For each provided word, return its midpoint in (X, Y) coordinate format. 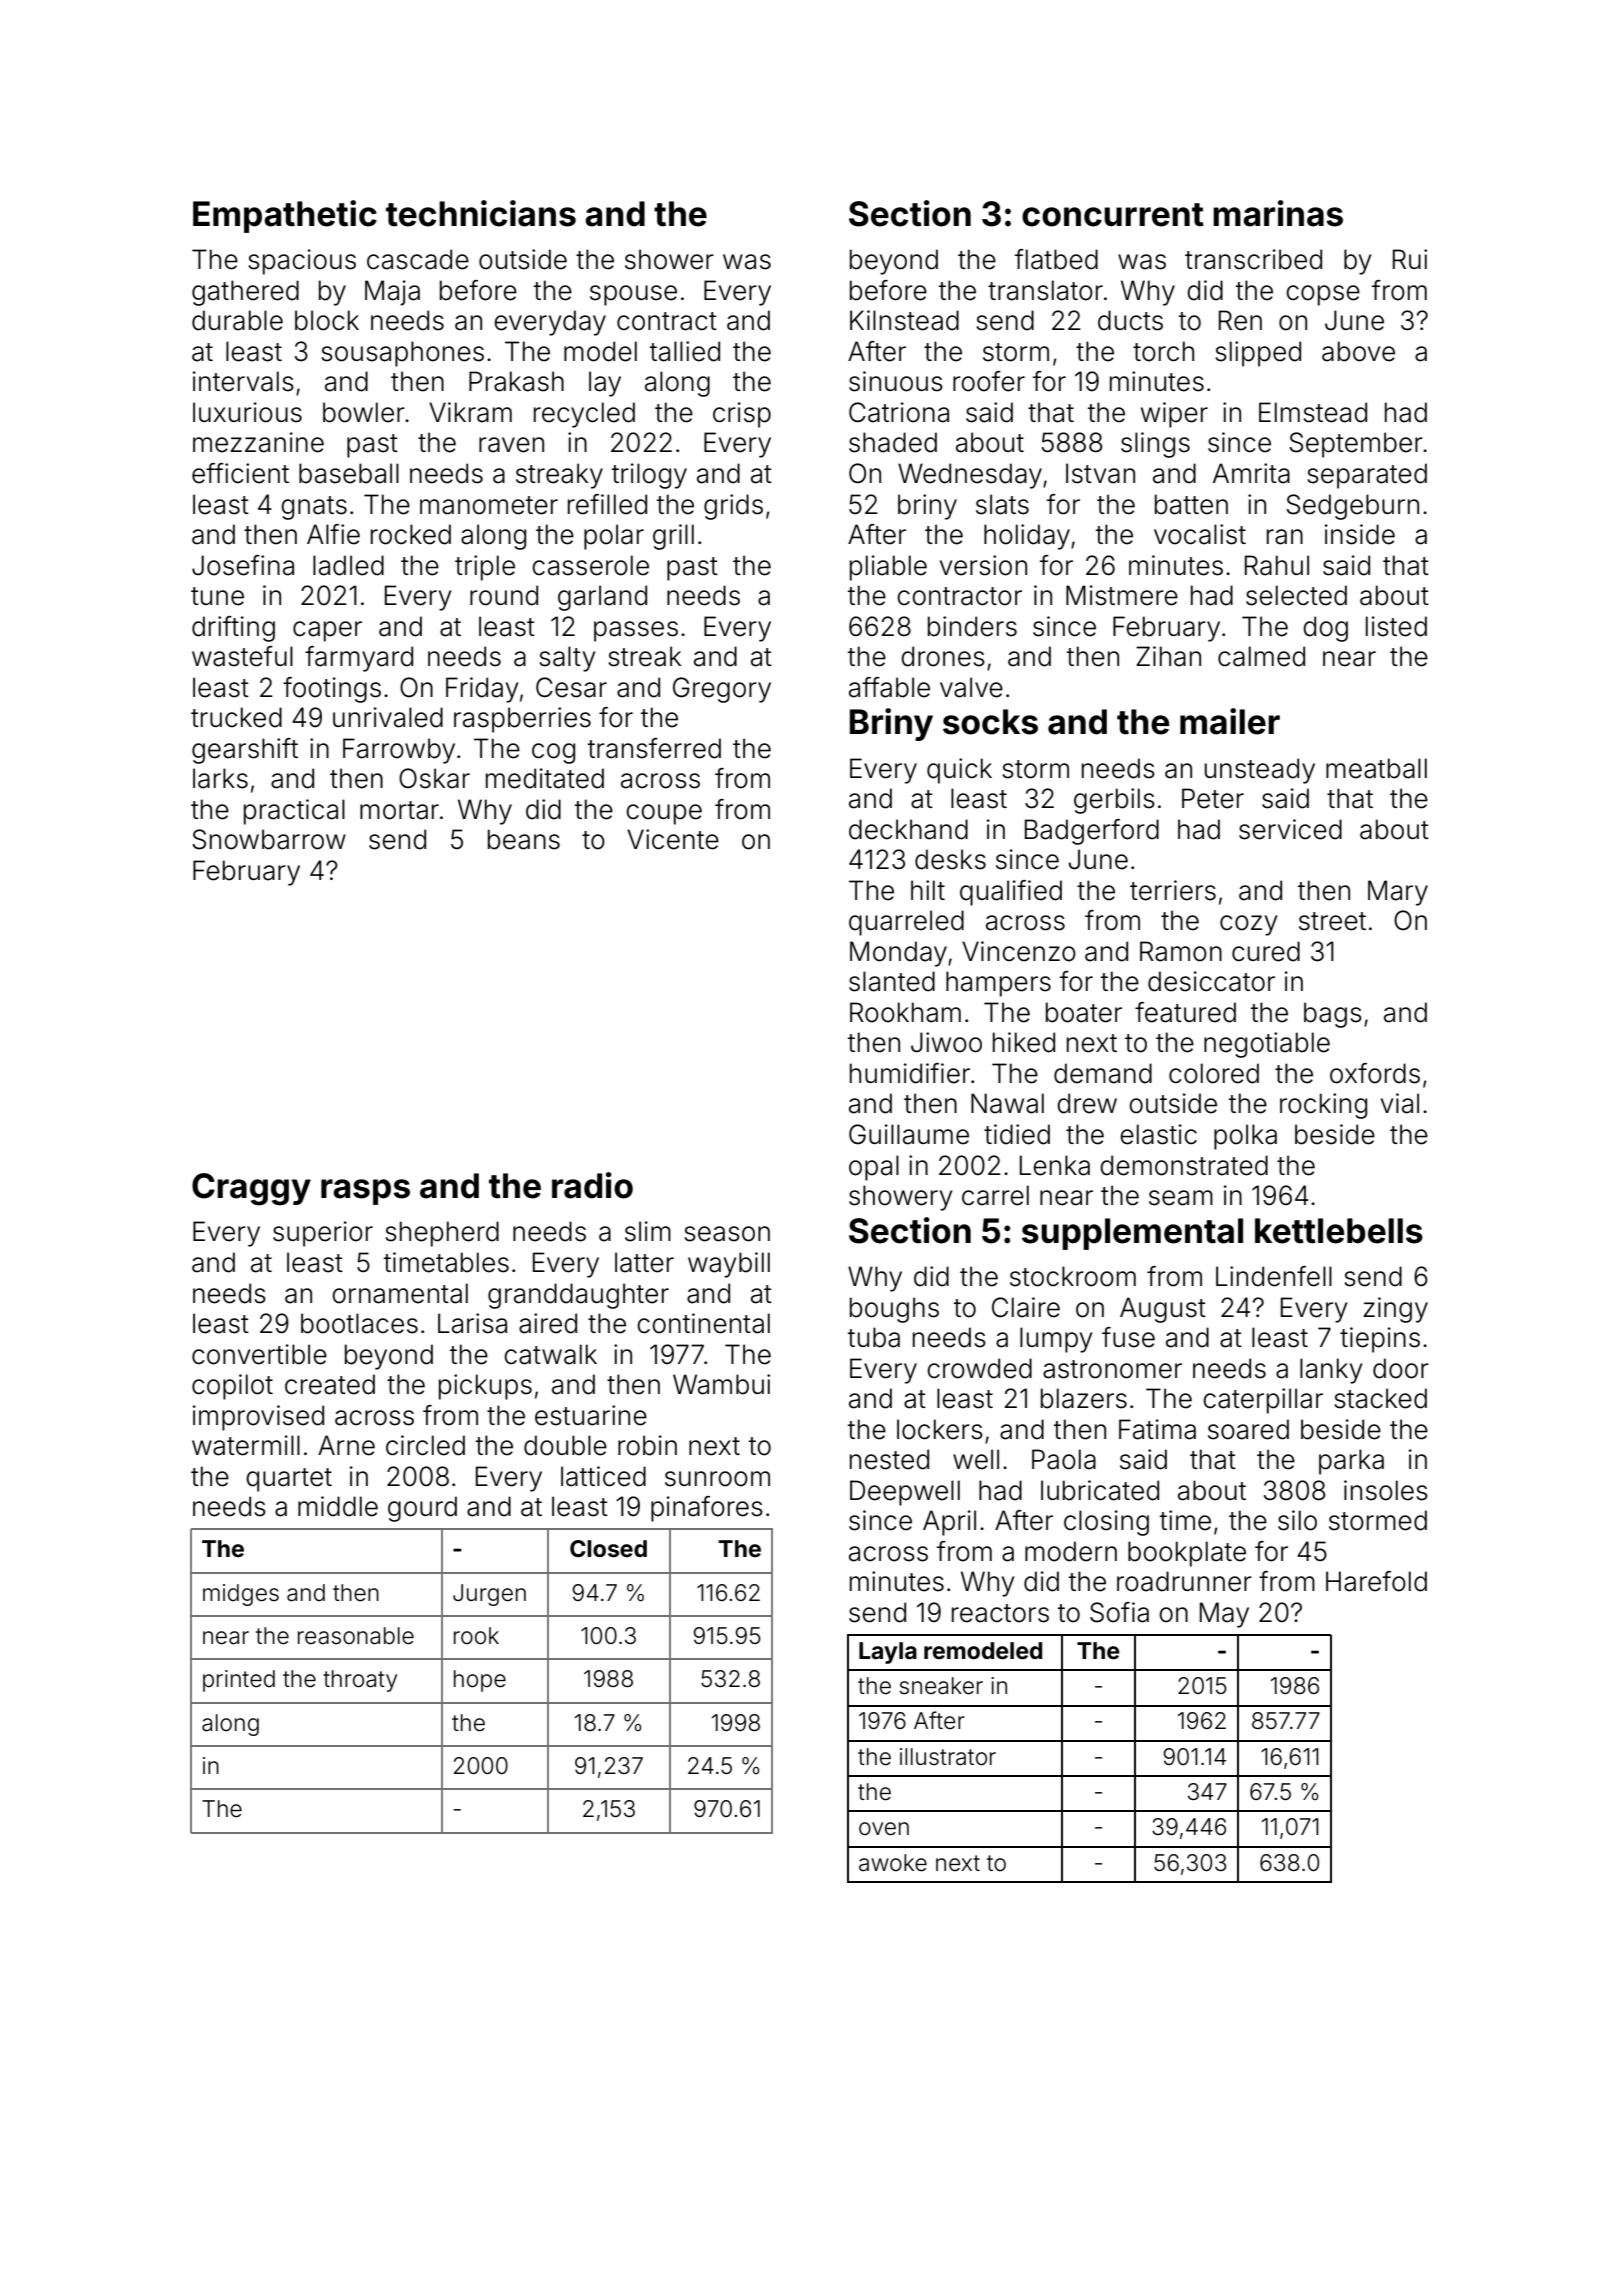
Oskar (434, 778)
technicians (481, 213)
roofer (989, 381)
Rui (1410, 259)
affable (889, 687)
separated (1367, 476)
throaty (360, 1681)
